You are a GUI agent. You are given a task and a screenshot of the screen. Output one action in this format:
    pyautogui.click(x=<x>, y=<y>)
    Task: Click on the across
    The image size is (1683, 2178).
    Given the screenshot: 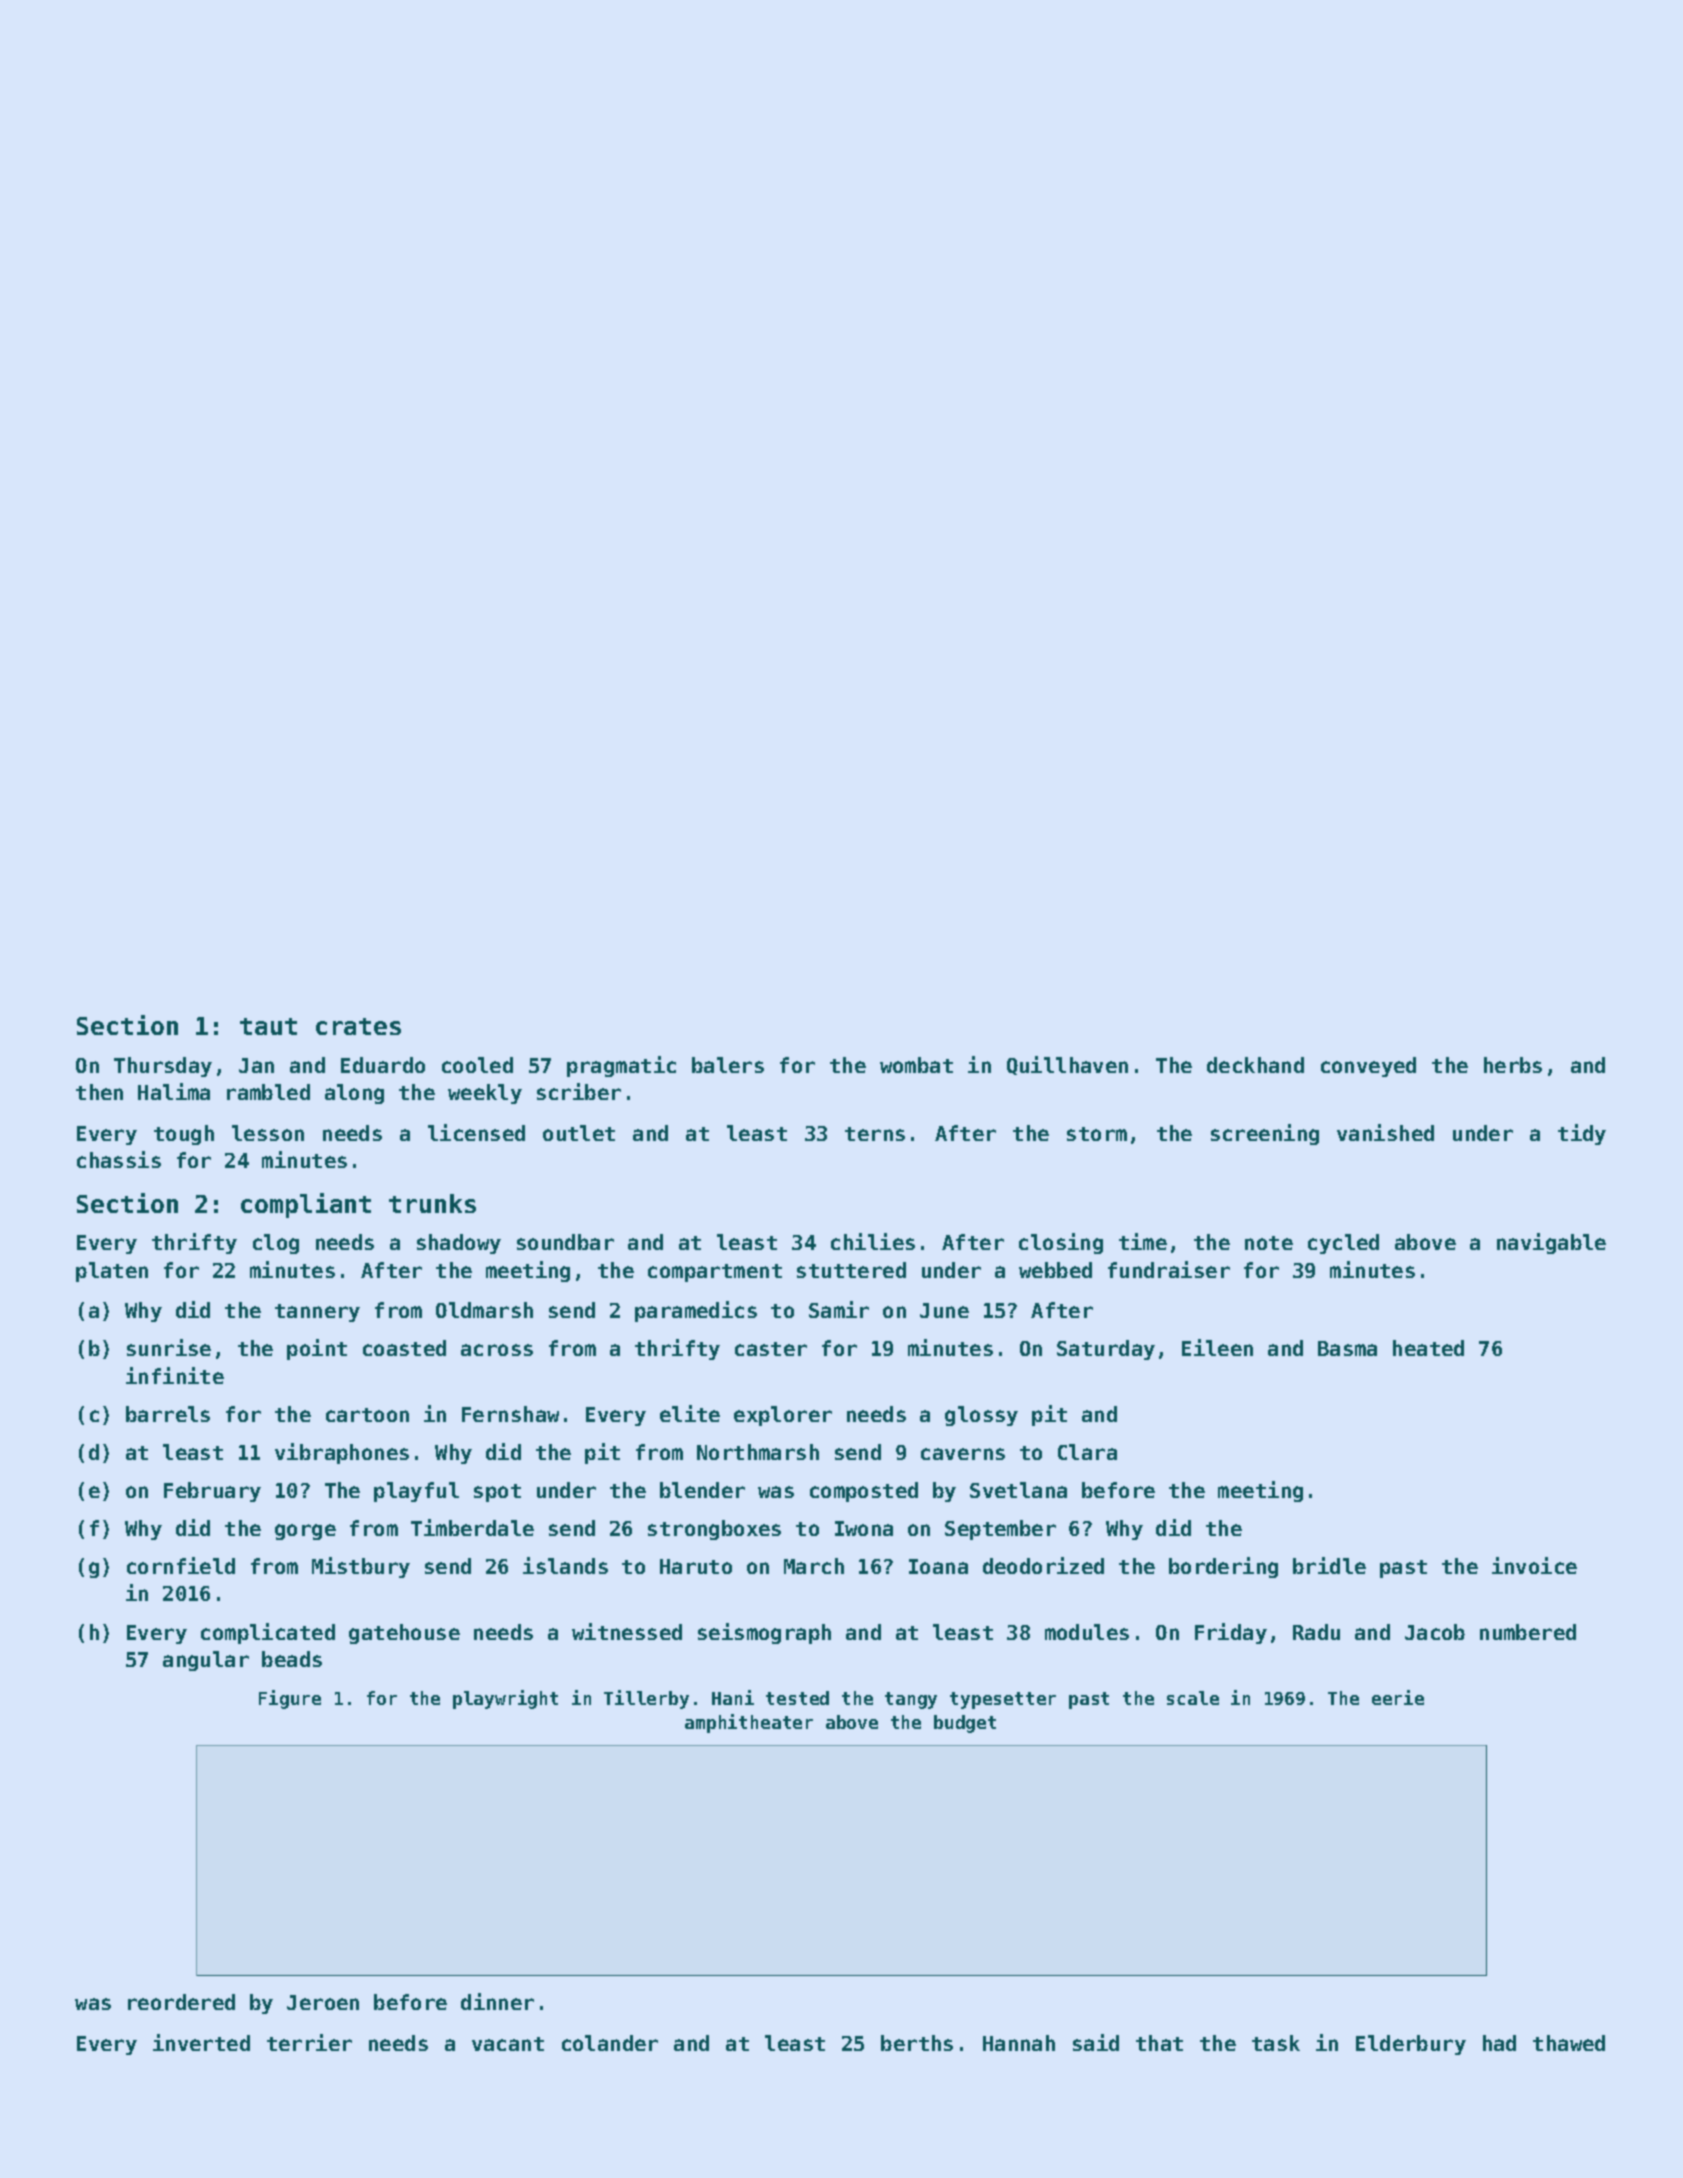 What is the action you would take?
    pyautogui.click(x=497, y=1350)
